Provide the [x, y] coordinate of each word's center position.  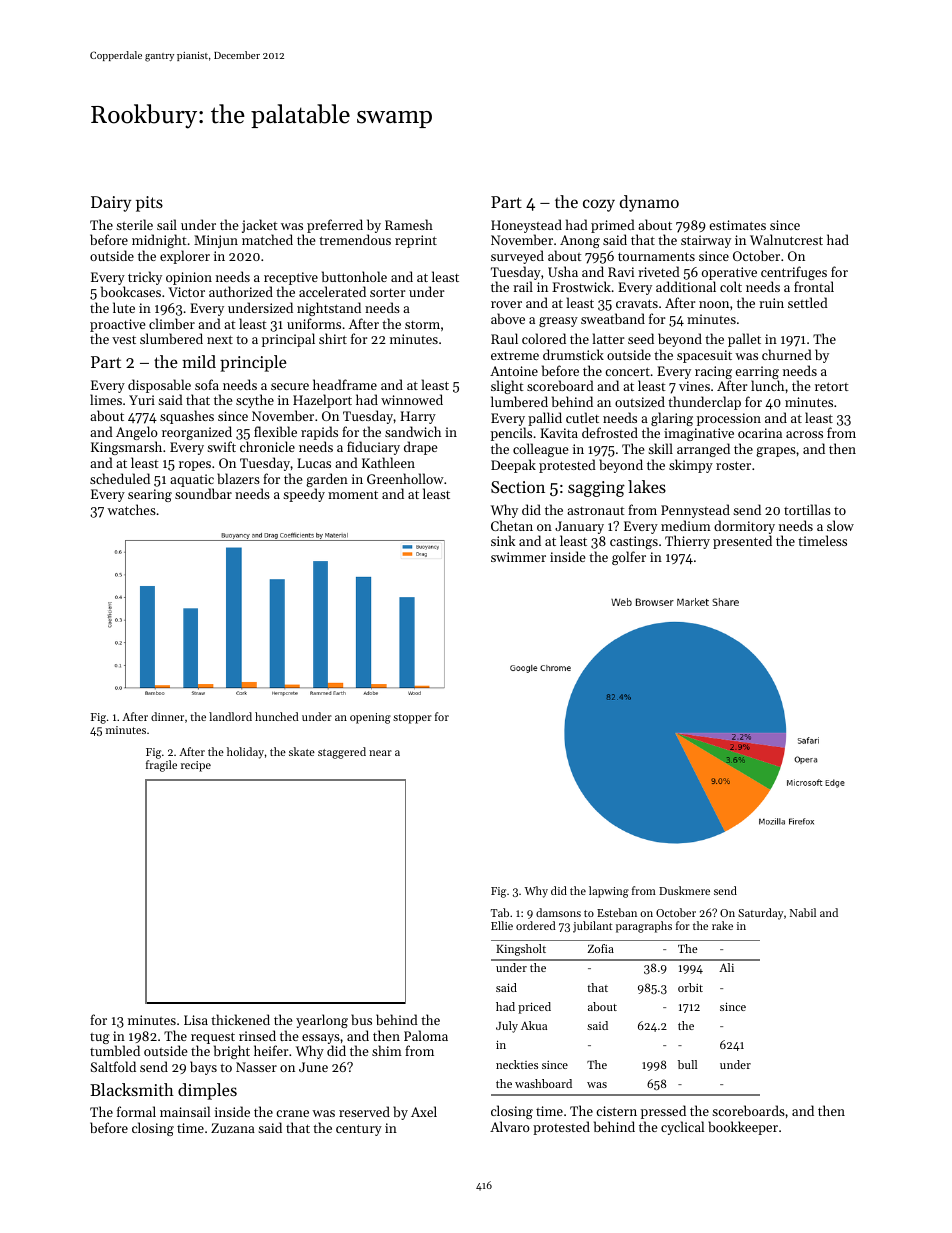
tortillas [807, 509]
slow [840, 525]
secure [290, 386]
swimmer [518, 557]
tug [100, 1038]
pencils [511, 434]
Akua [534, 1025]
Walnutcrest [786, 239]
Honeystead [526, 226]
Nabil [803, 912]
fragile [161, 766]
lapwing [609, 892]
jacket [260, 226]
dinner [167, 716]
